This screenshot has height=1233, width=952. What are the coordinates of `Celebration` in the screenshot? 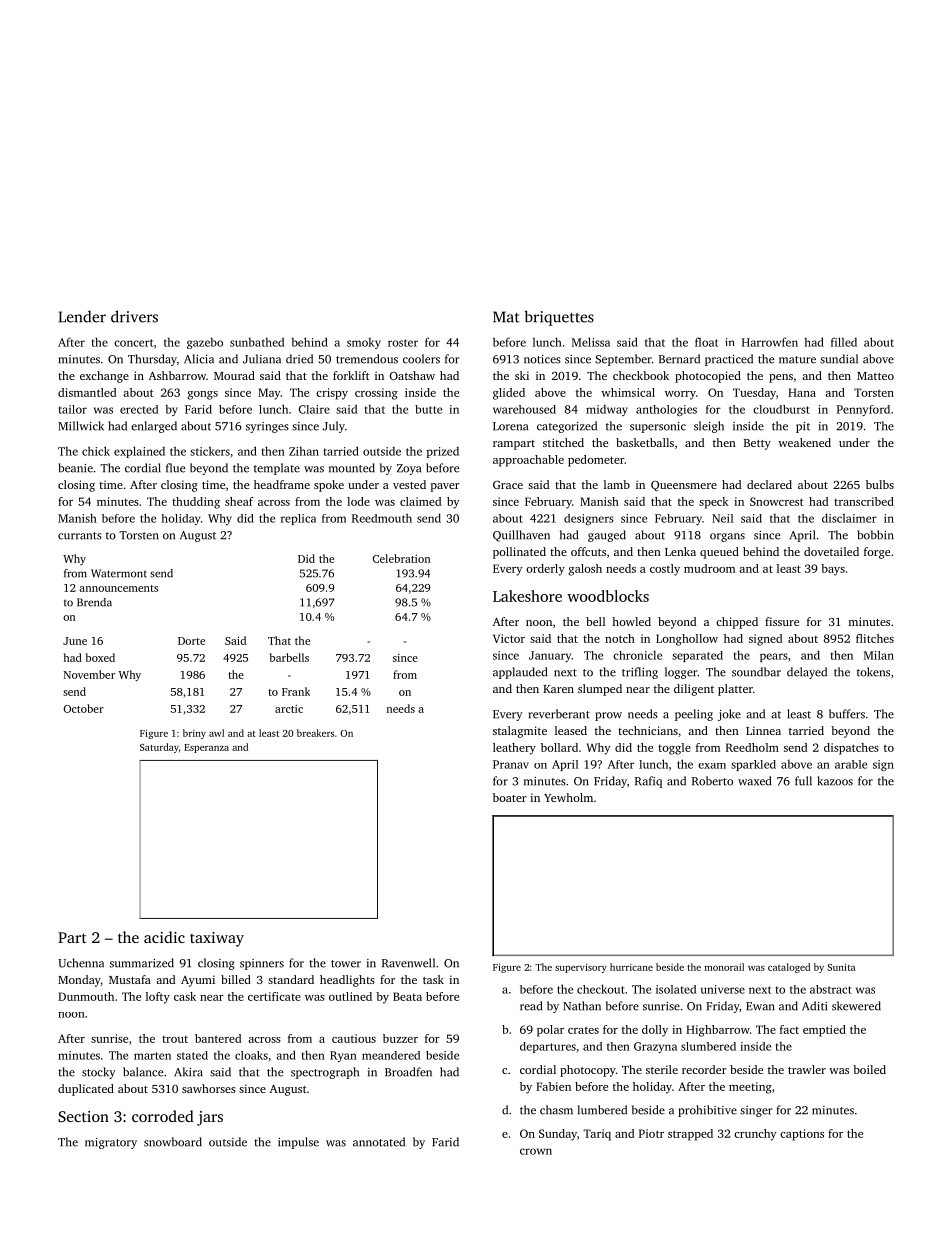 It's located at (401, 558).
